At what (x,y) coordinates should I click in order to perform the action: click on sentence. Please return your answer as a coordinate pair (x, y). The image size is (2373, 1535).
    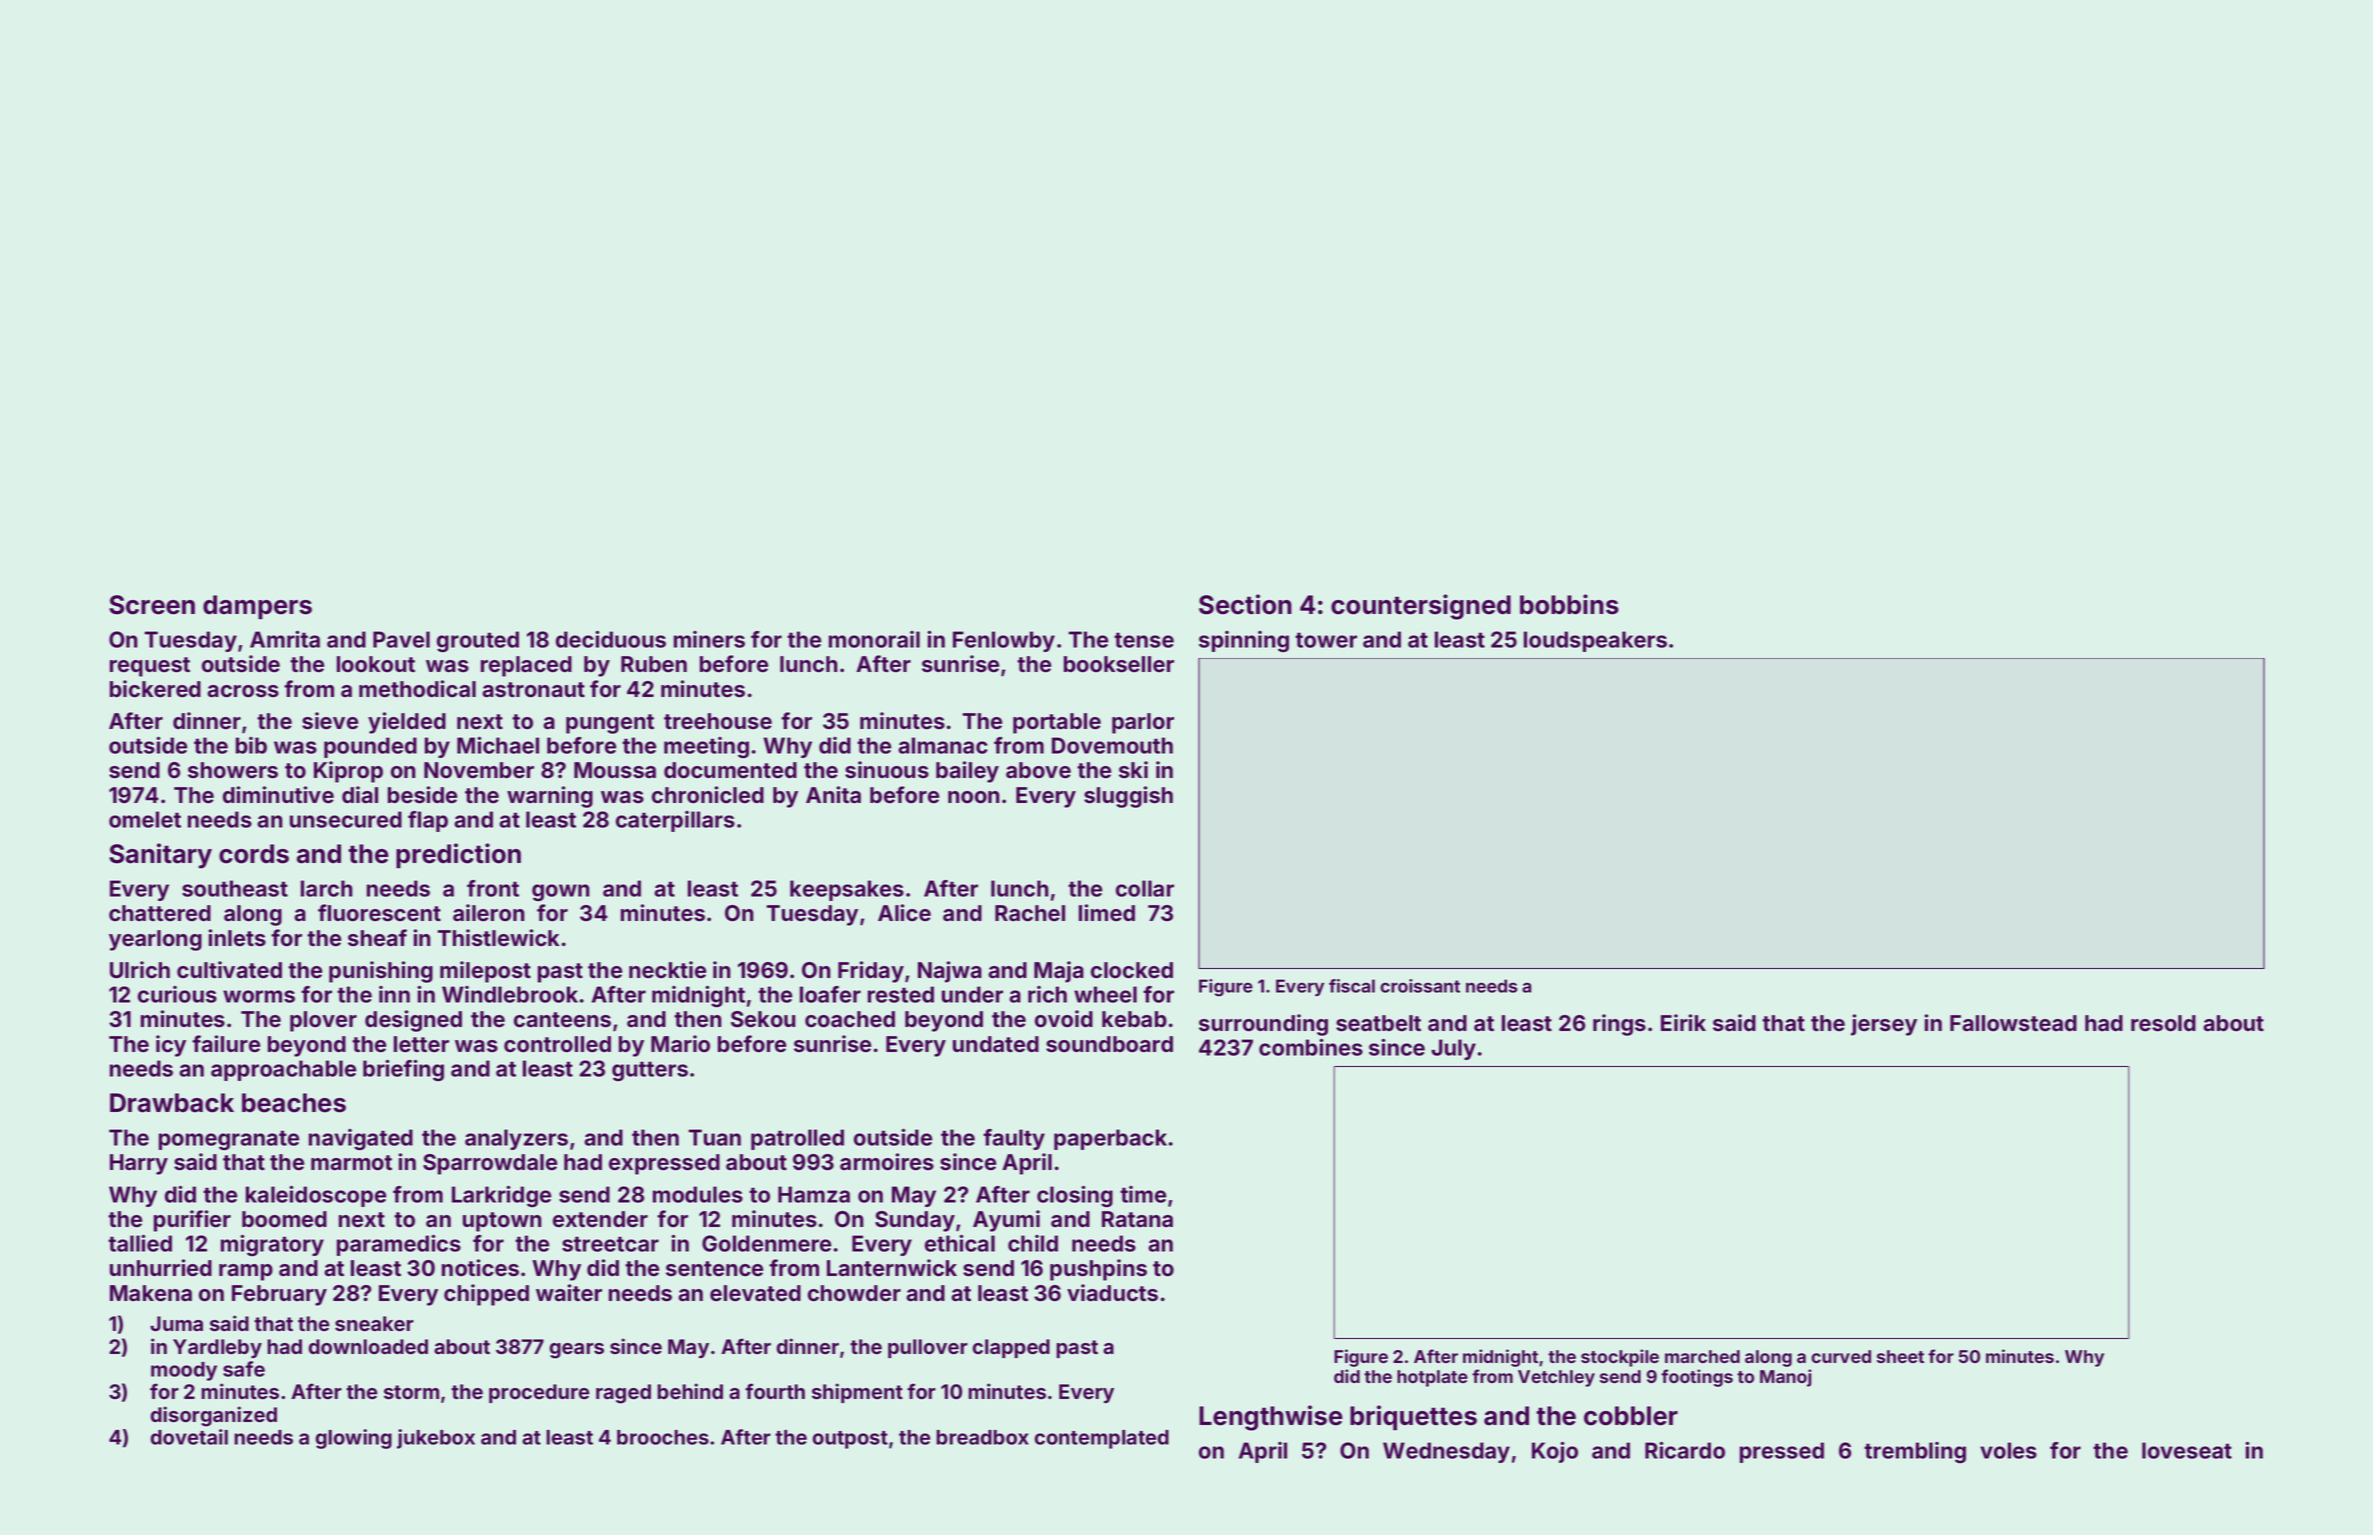
    Looking at the image, I should click on (714, 1269).
